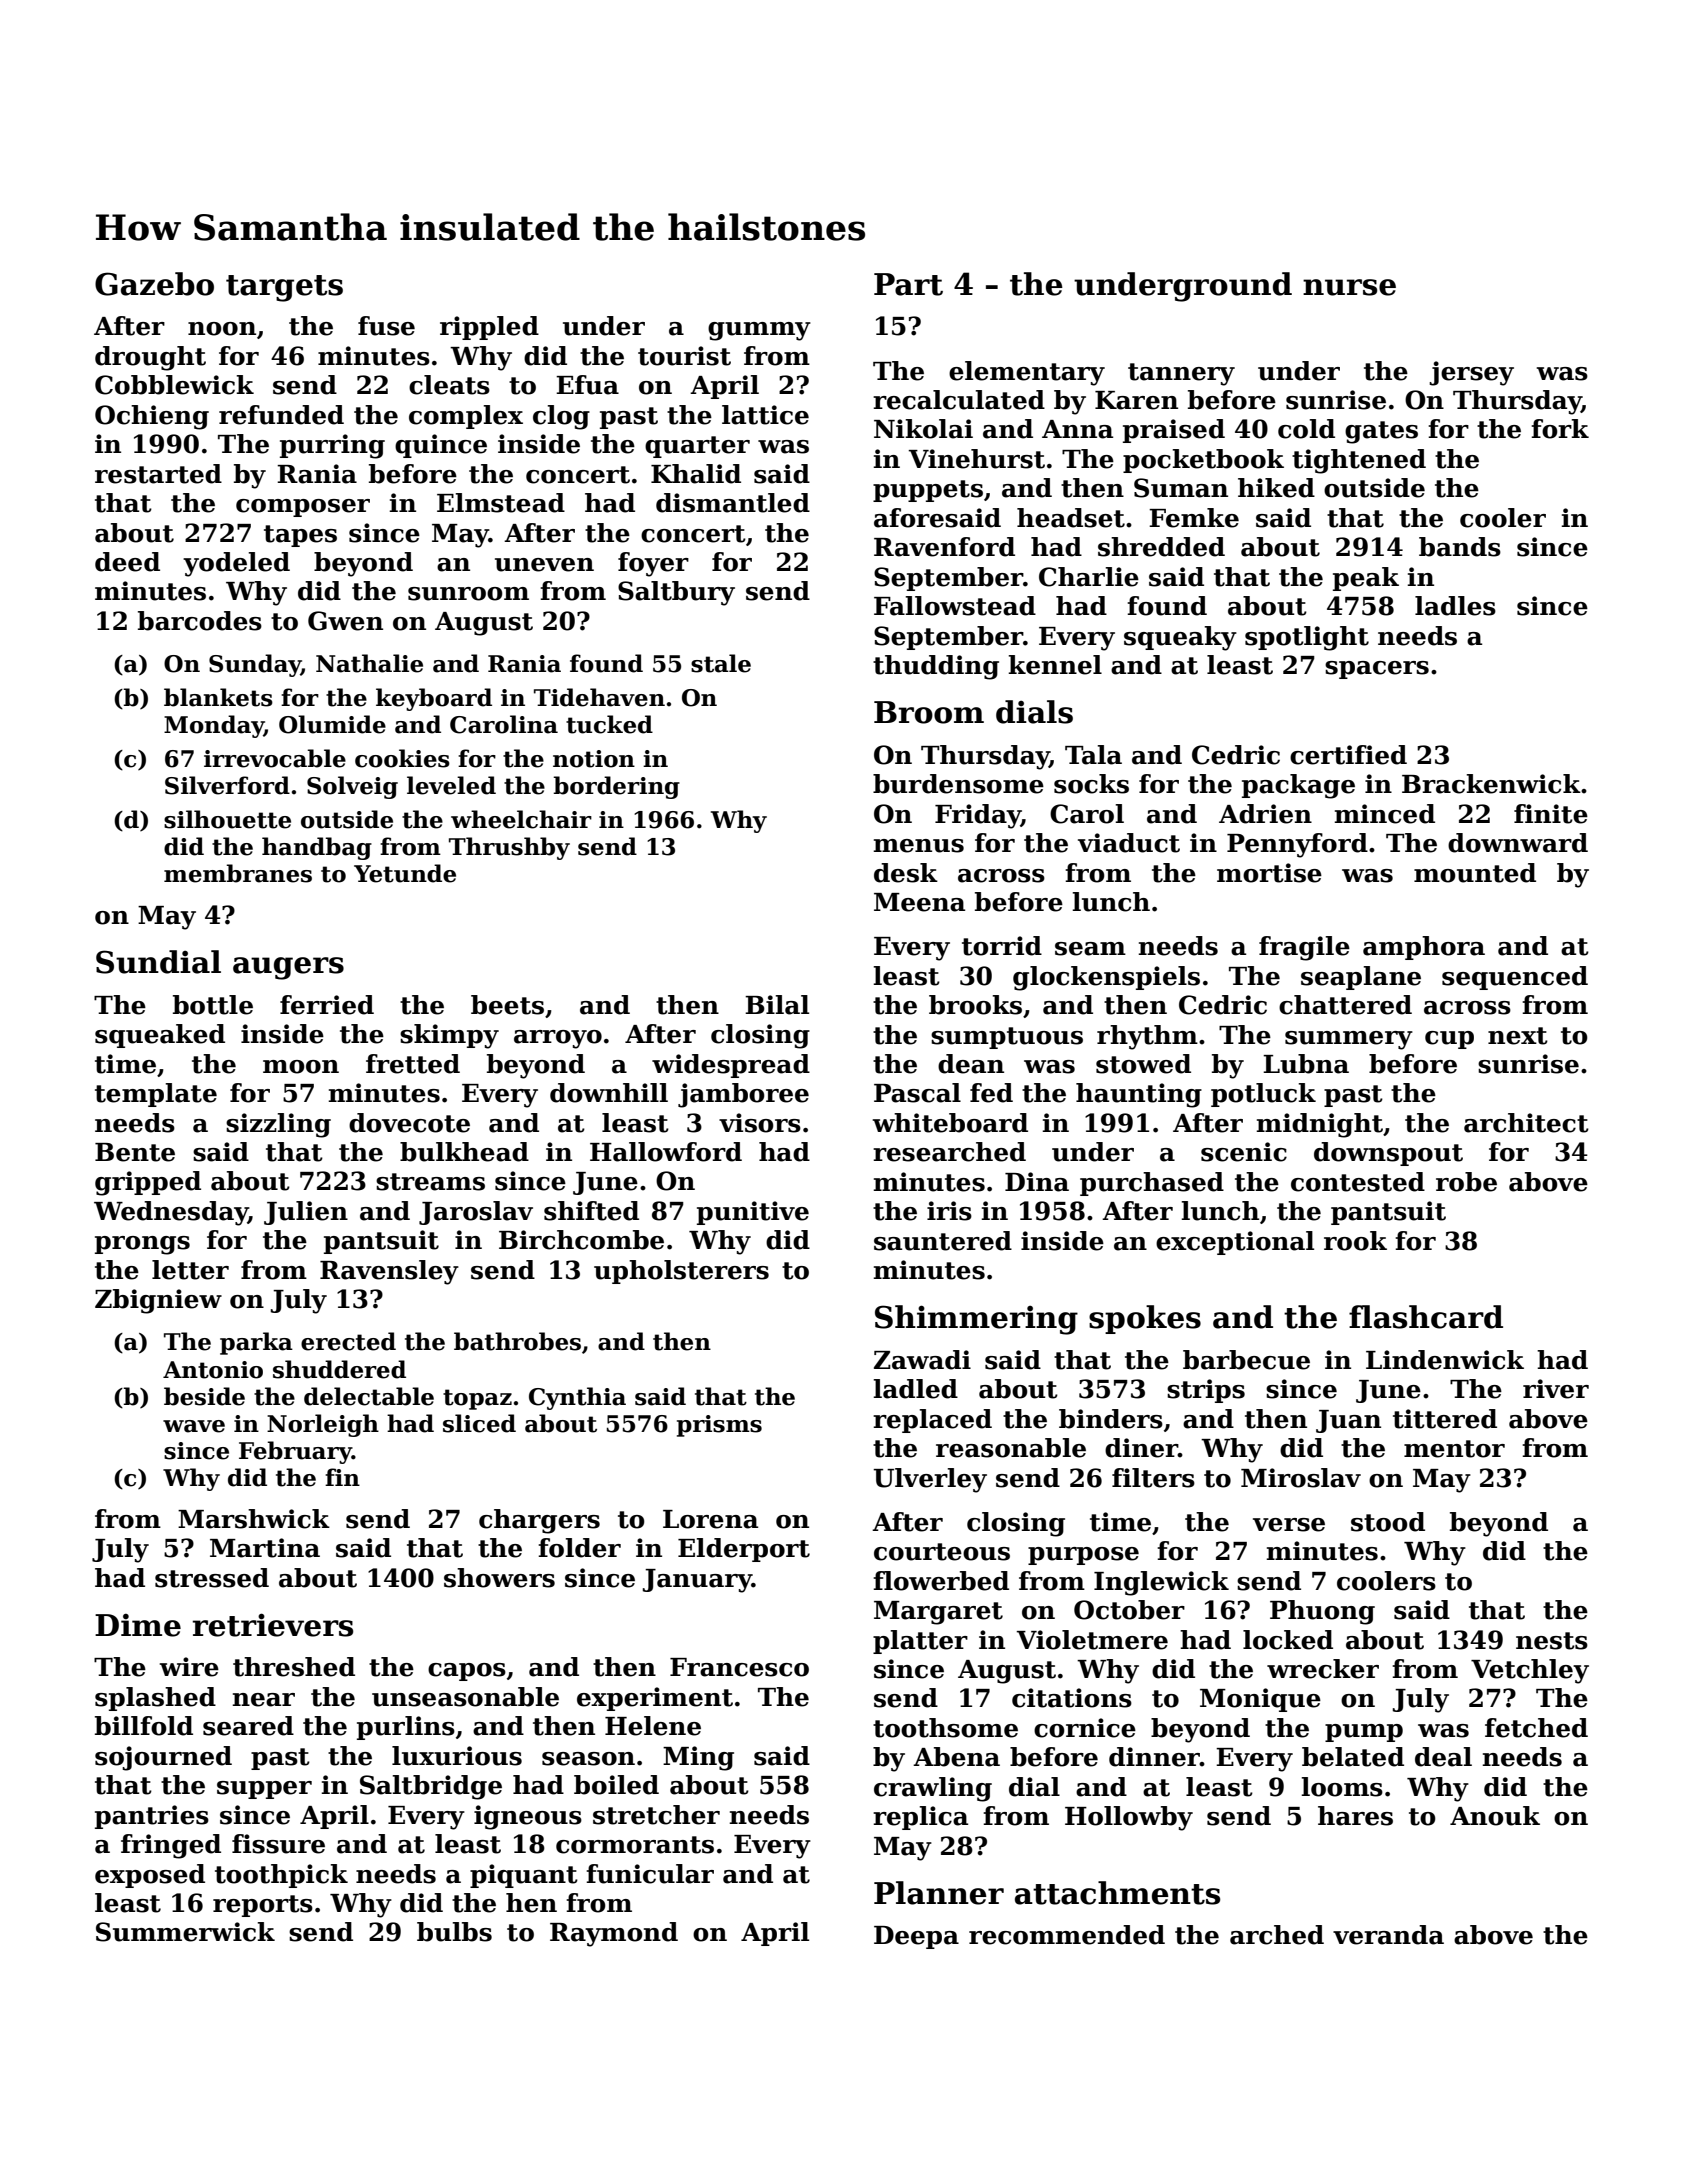 Image resolution: width=1683 pixels, height=2178 pixels. Describe the element at coordinates (1454, 1449) in the image. I see `mentor` at that location.
